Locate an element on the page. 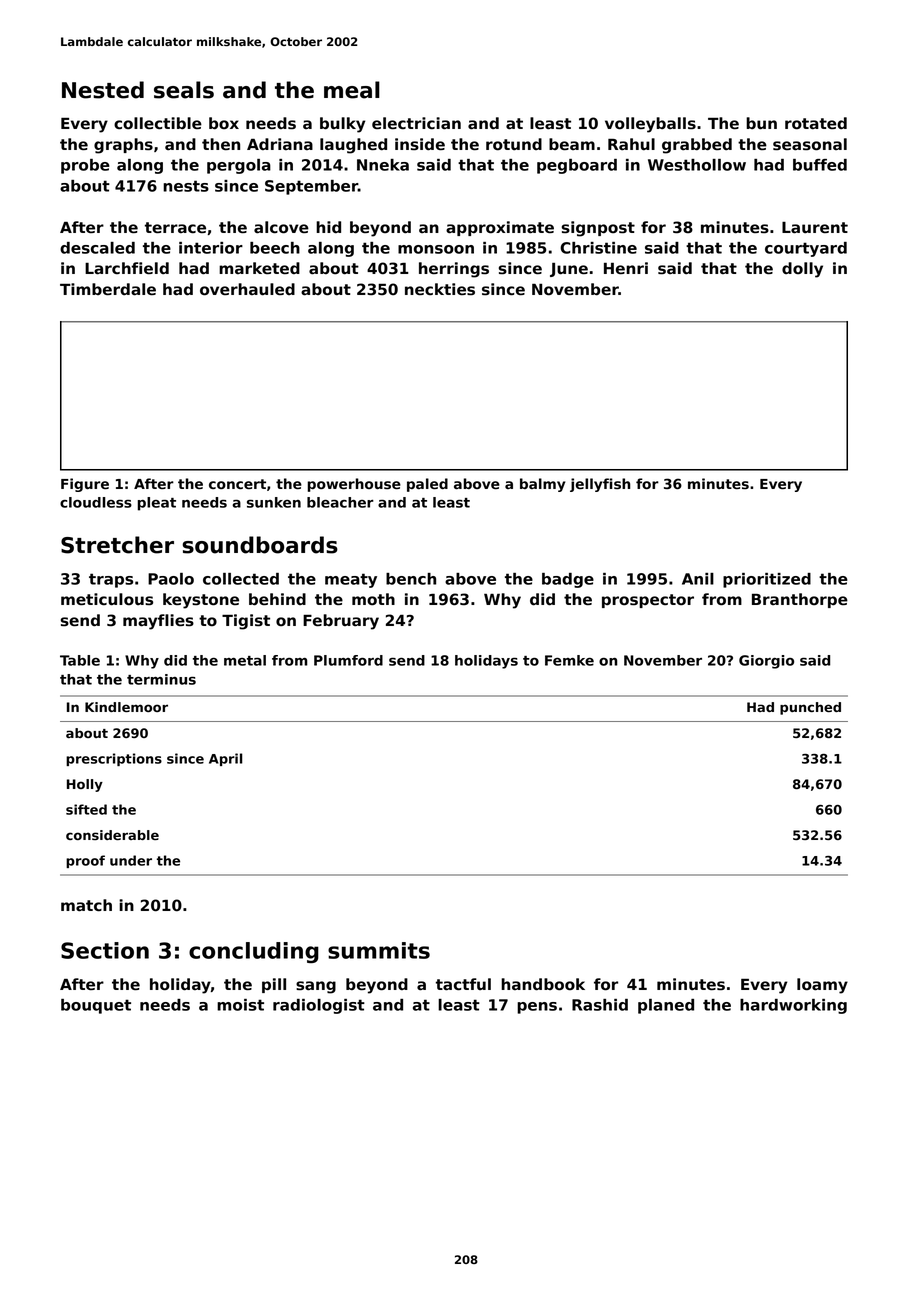 This page has height=1316, width=908. under is located at coordinates (131, 860).
